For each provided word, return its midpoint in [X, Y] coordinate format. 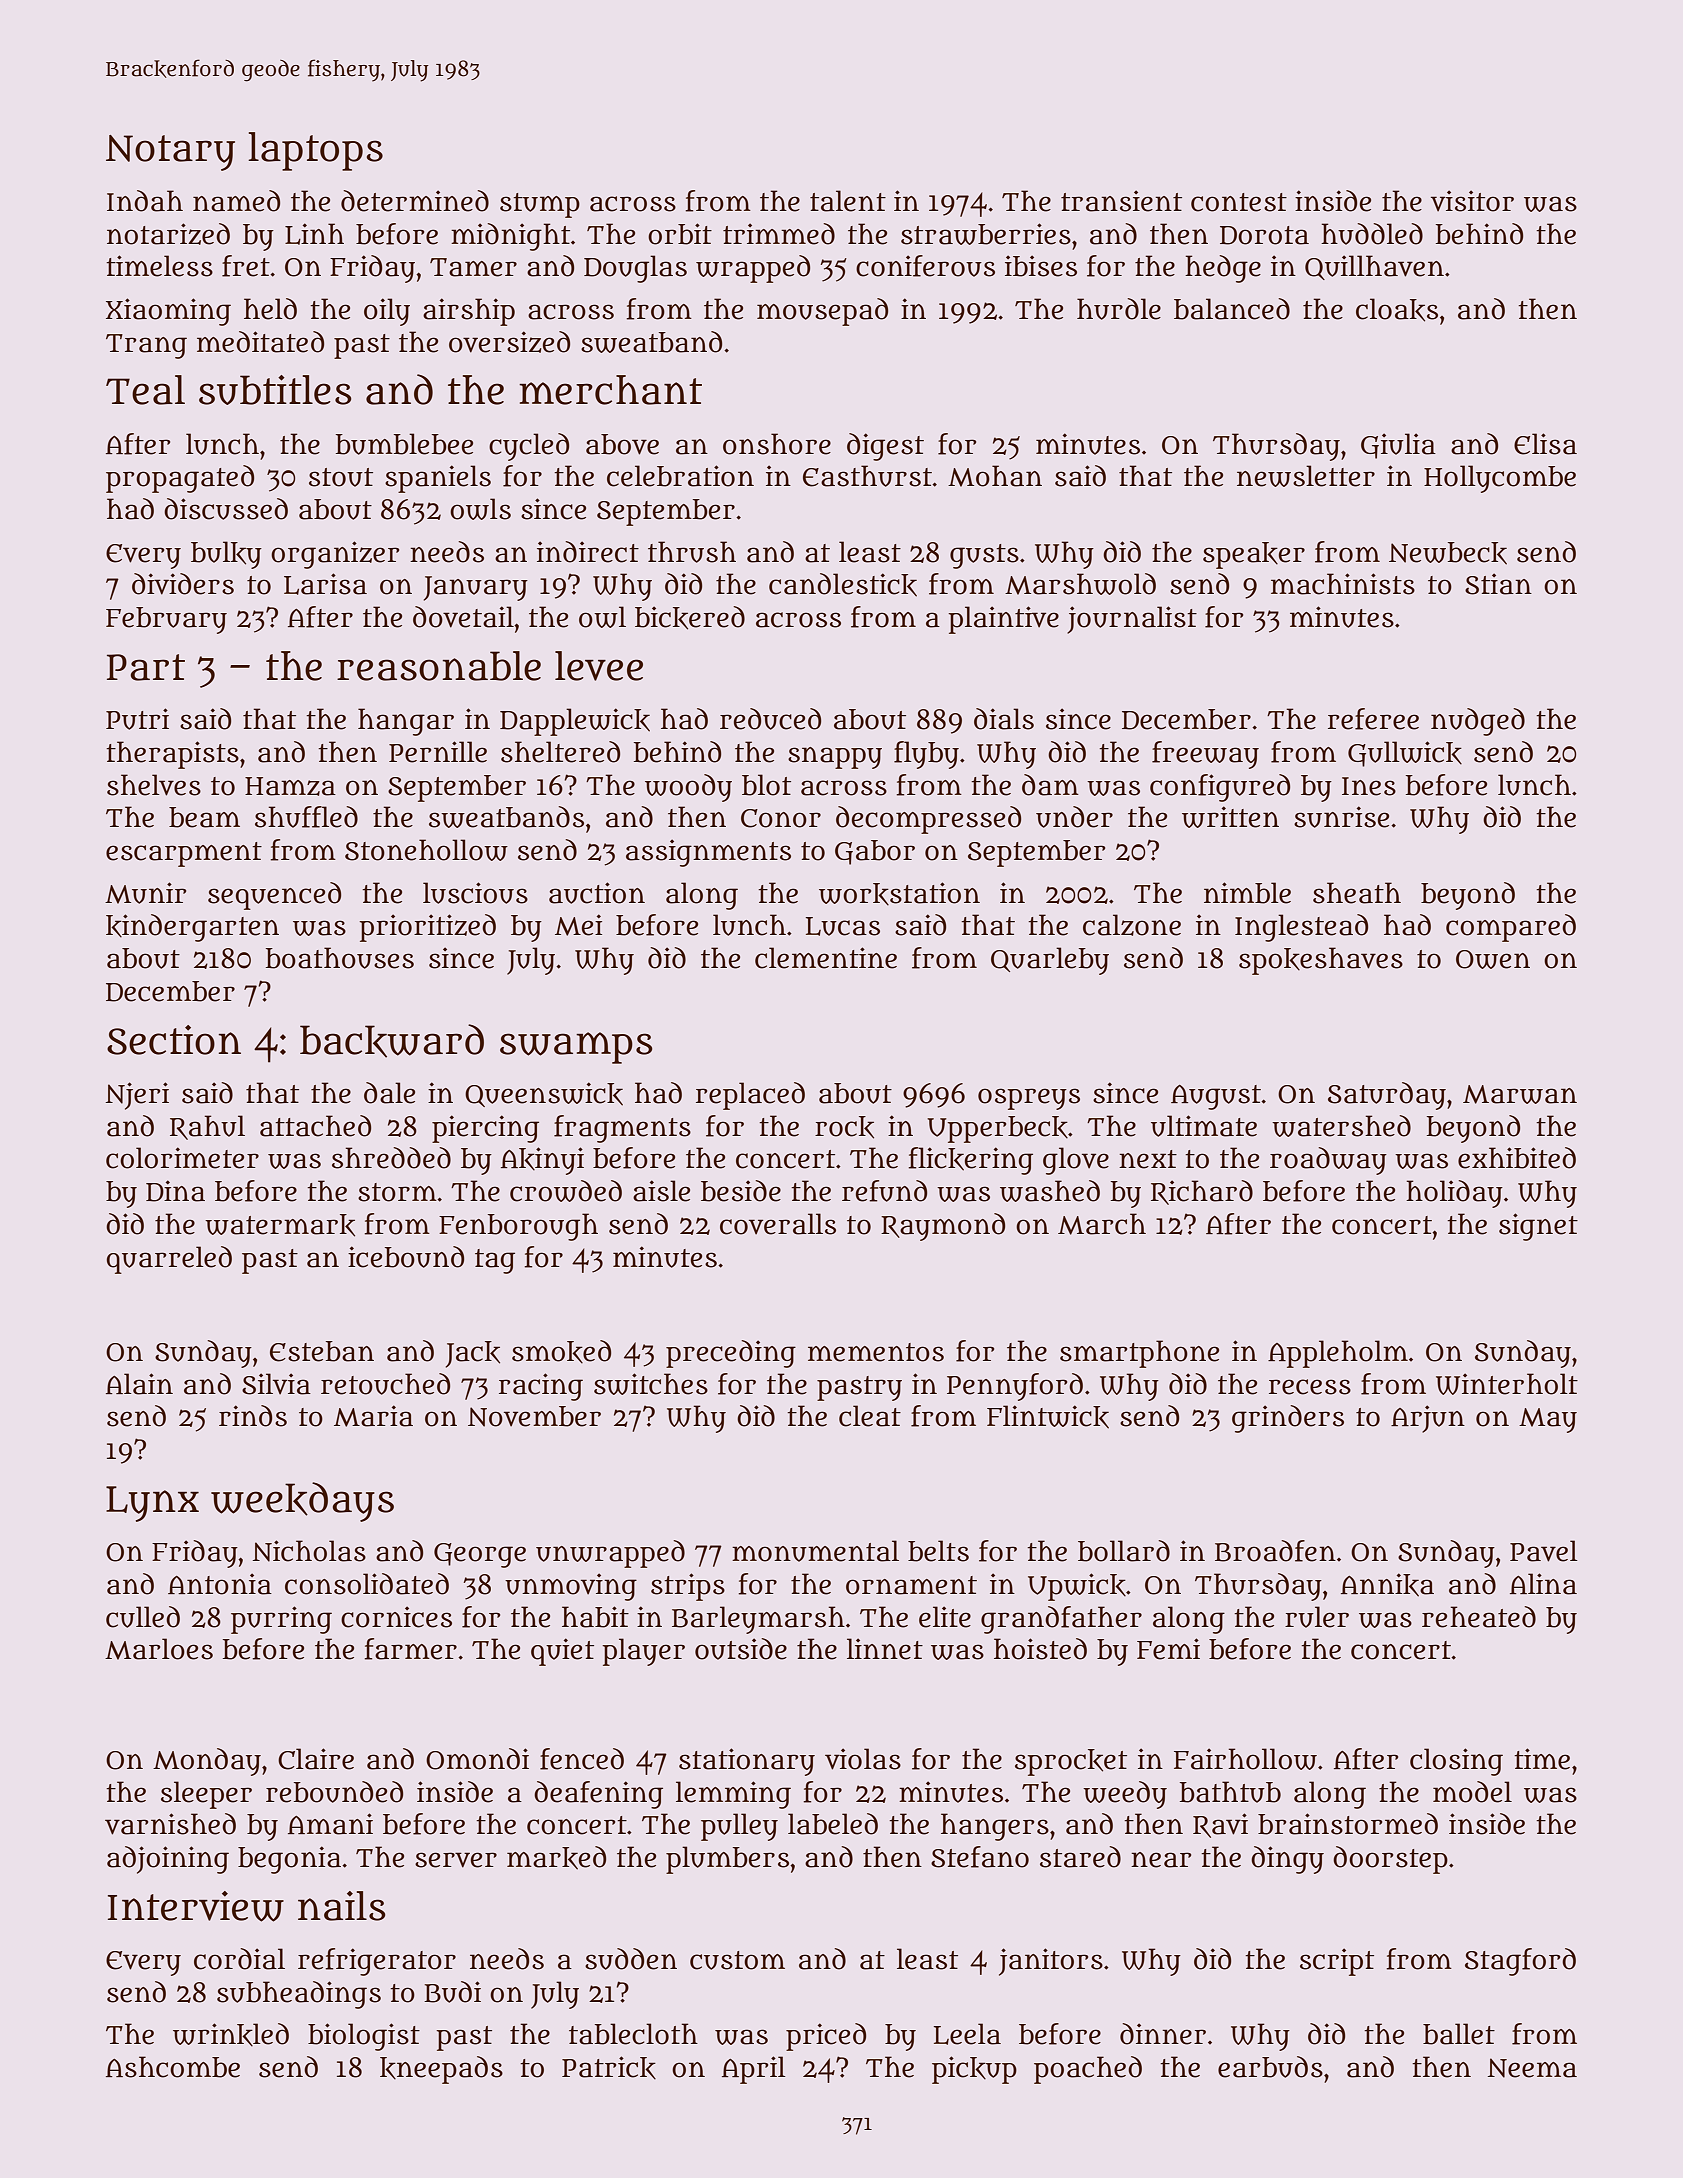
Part [146, 667]
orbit [680, 234]
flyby [926, 755]
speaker [1254, 555]
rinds [253, 1416]
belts [938, 1551]
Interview [196, 1906]
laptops [315, 151]
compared [1511, 928]
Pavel [1543, 1551]
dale [389, 1093]
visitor [1472, 201]
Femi [1168, 1649]
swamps [576, 1048]
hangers [995, 1827]
